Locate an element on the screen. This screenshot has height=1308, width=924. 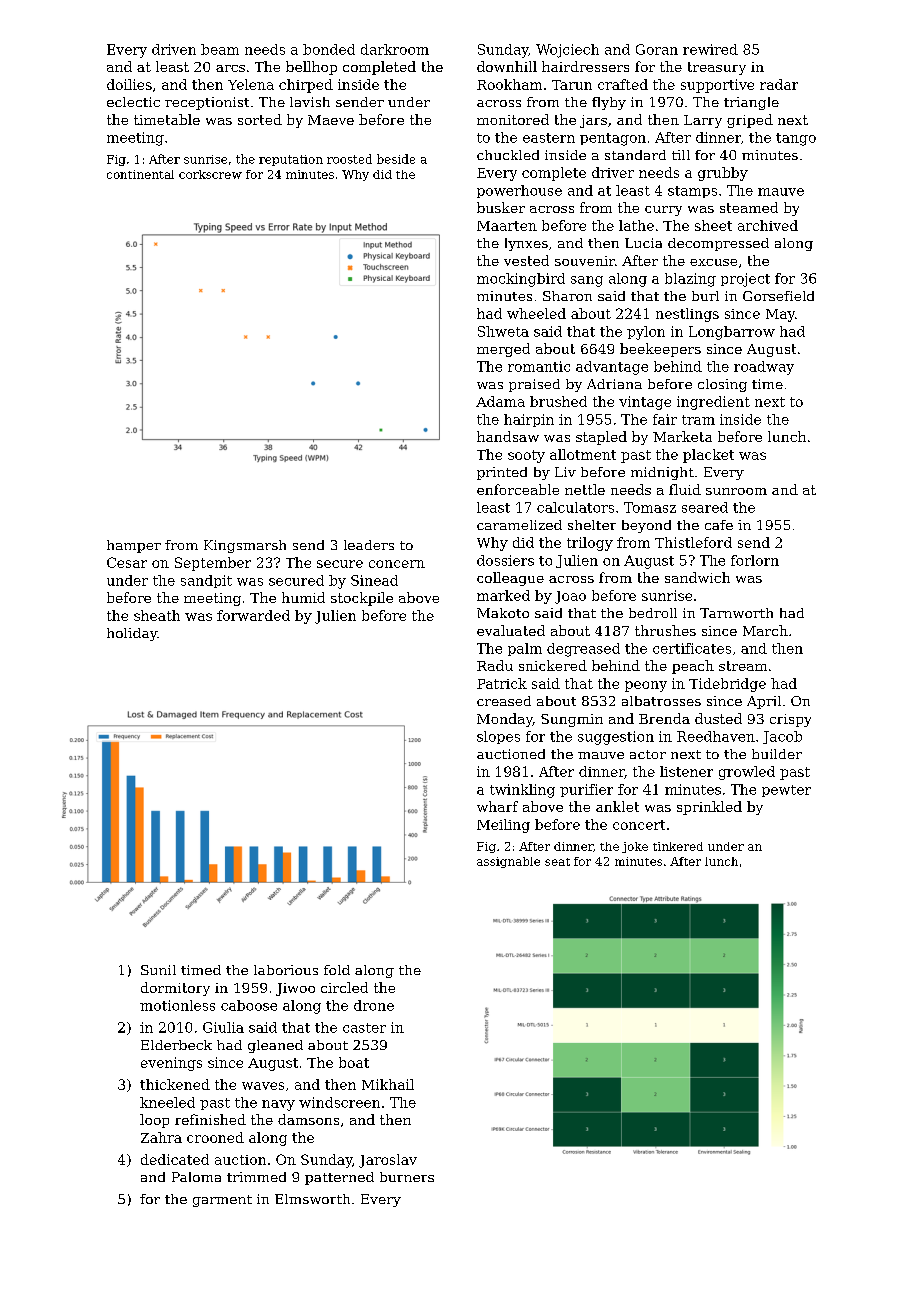
beam is located at coordinates (220, 49).
